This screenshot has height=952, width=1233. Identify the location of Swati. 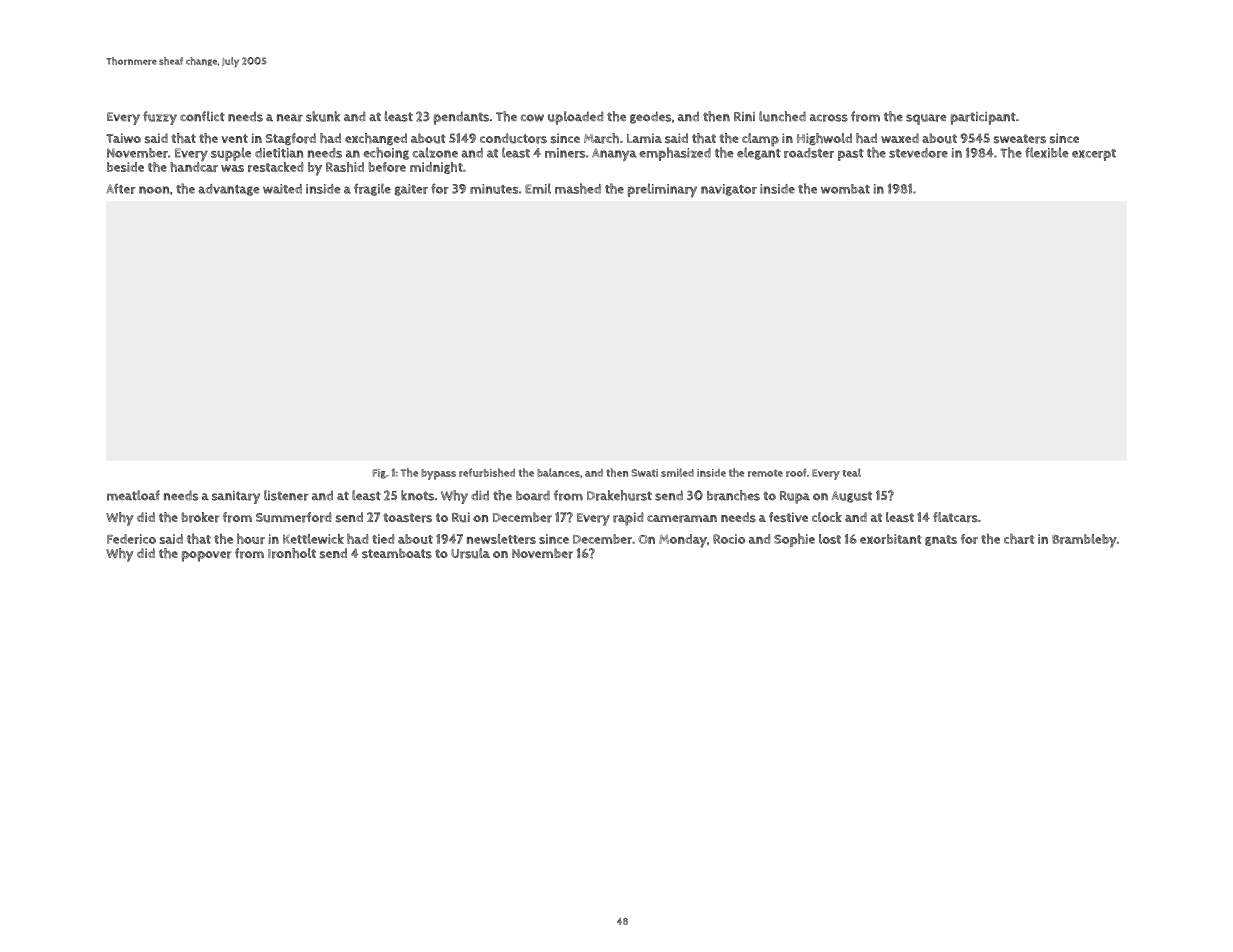
(644, 473).
